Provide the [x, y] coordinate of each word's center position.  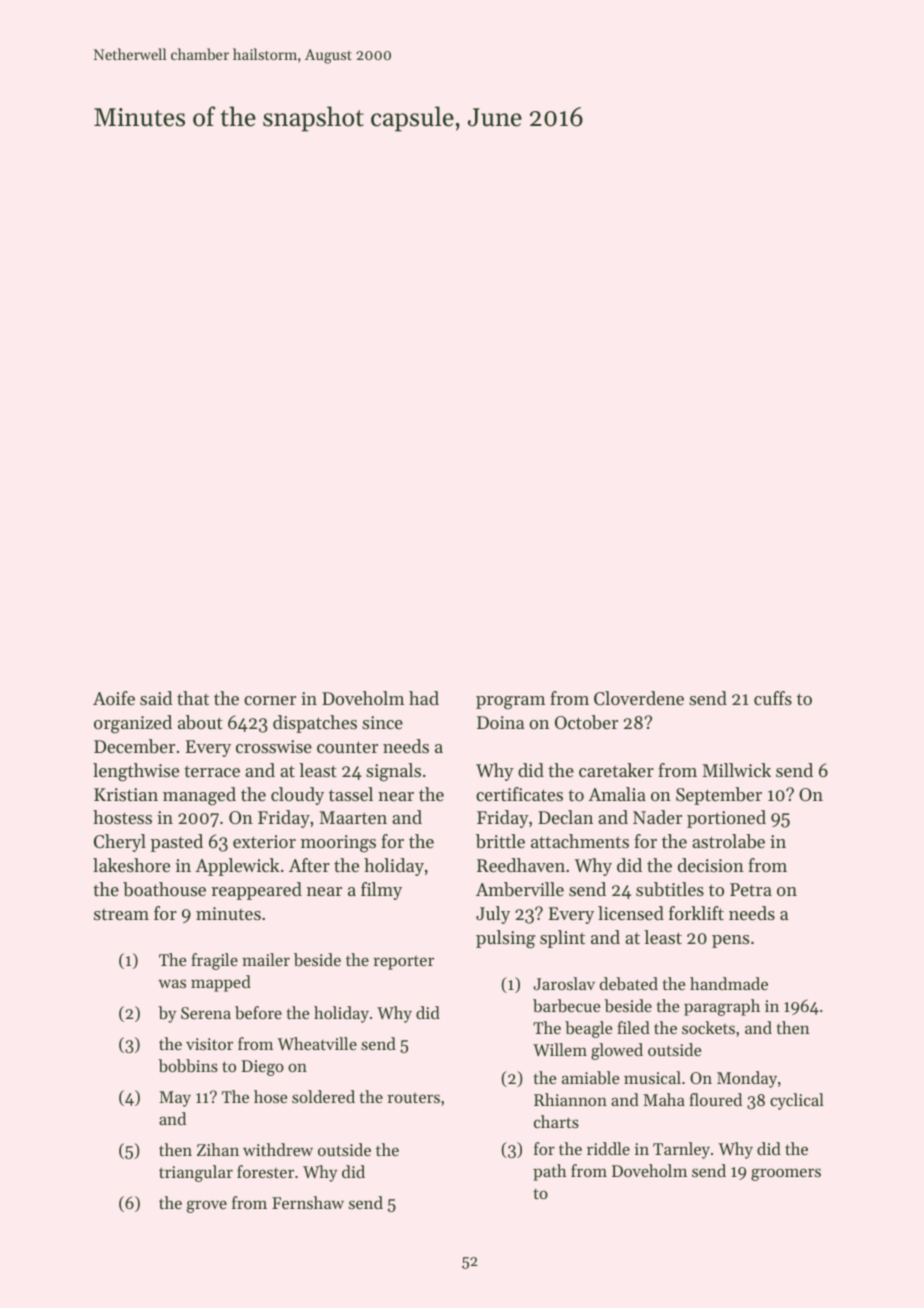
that [193, 698]
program [510, 702]
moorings [338, 843]
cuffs [773, 698]
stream [121, 914]
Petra [751, 889]
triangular [196, 1173]
